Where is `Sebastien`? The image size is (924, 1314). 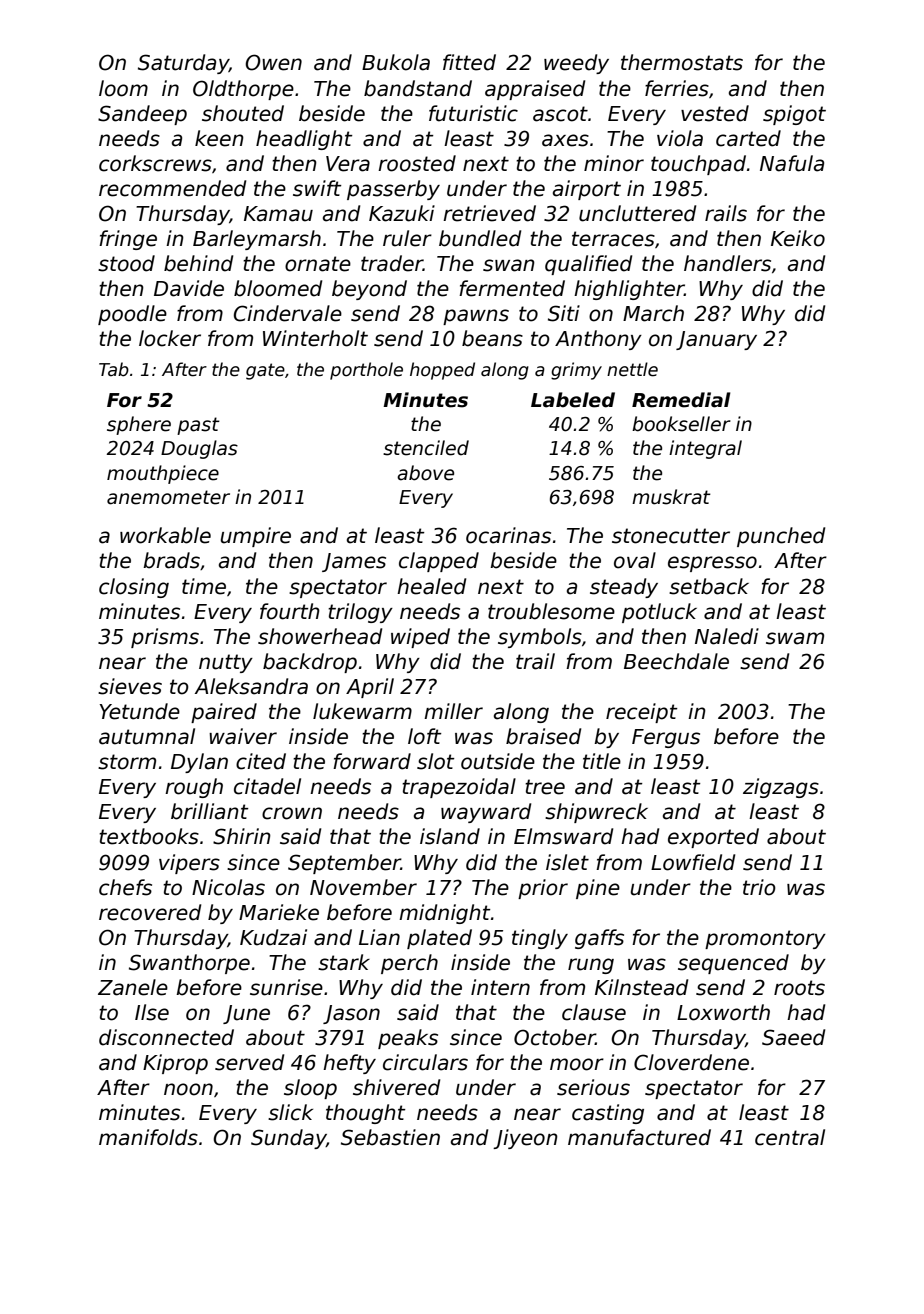 Sebastien is located at coordinates (390, 1137).
